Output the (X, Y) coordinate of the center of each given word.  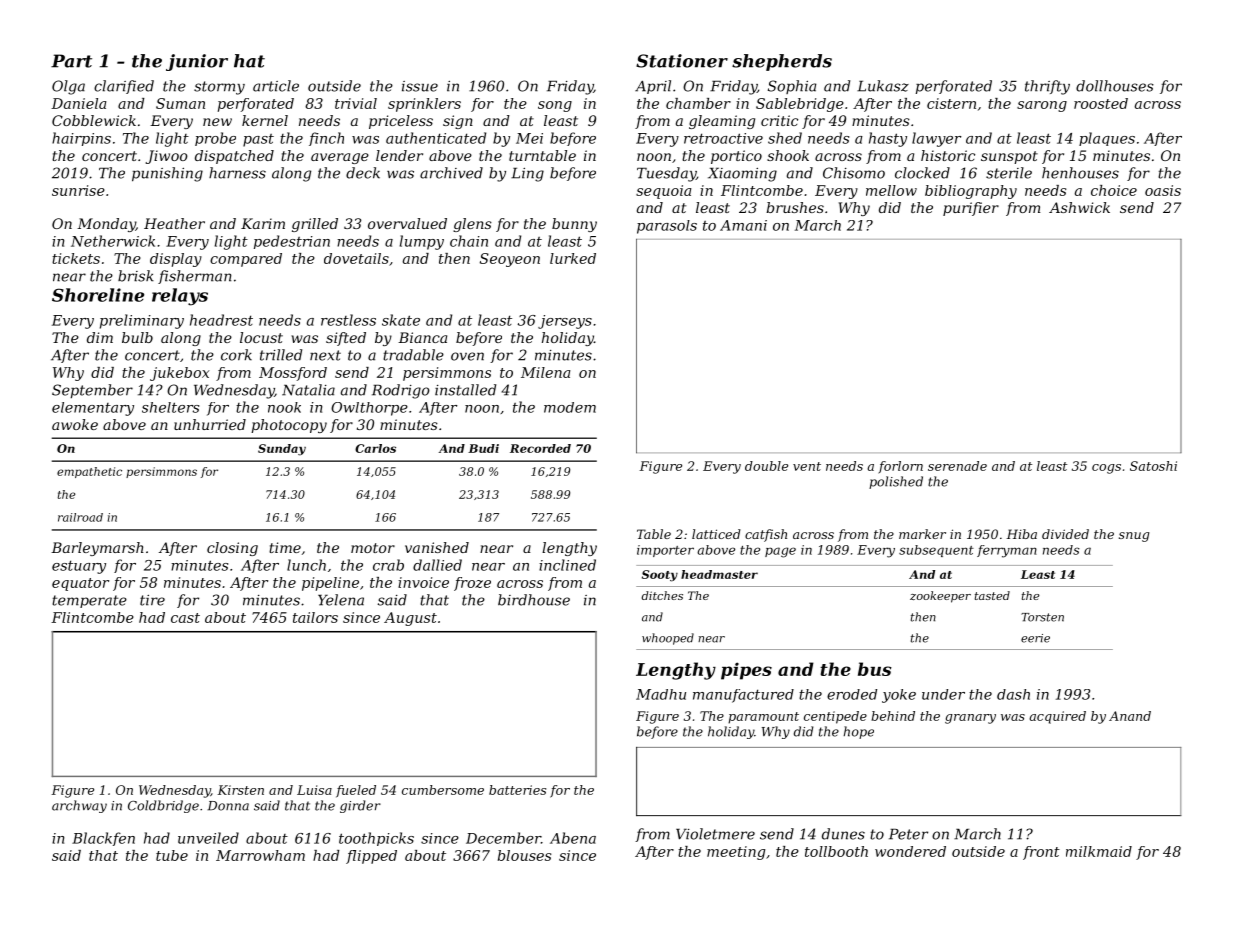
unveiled (208, 838)
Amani (743, 225)
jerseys (565, 322)
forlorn (900, 467)
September (92, 391)
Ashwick (1079, 207)
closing (232, 549)
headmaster (719, 574)
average (340, 158)
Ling (527, 175)
